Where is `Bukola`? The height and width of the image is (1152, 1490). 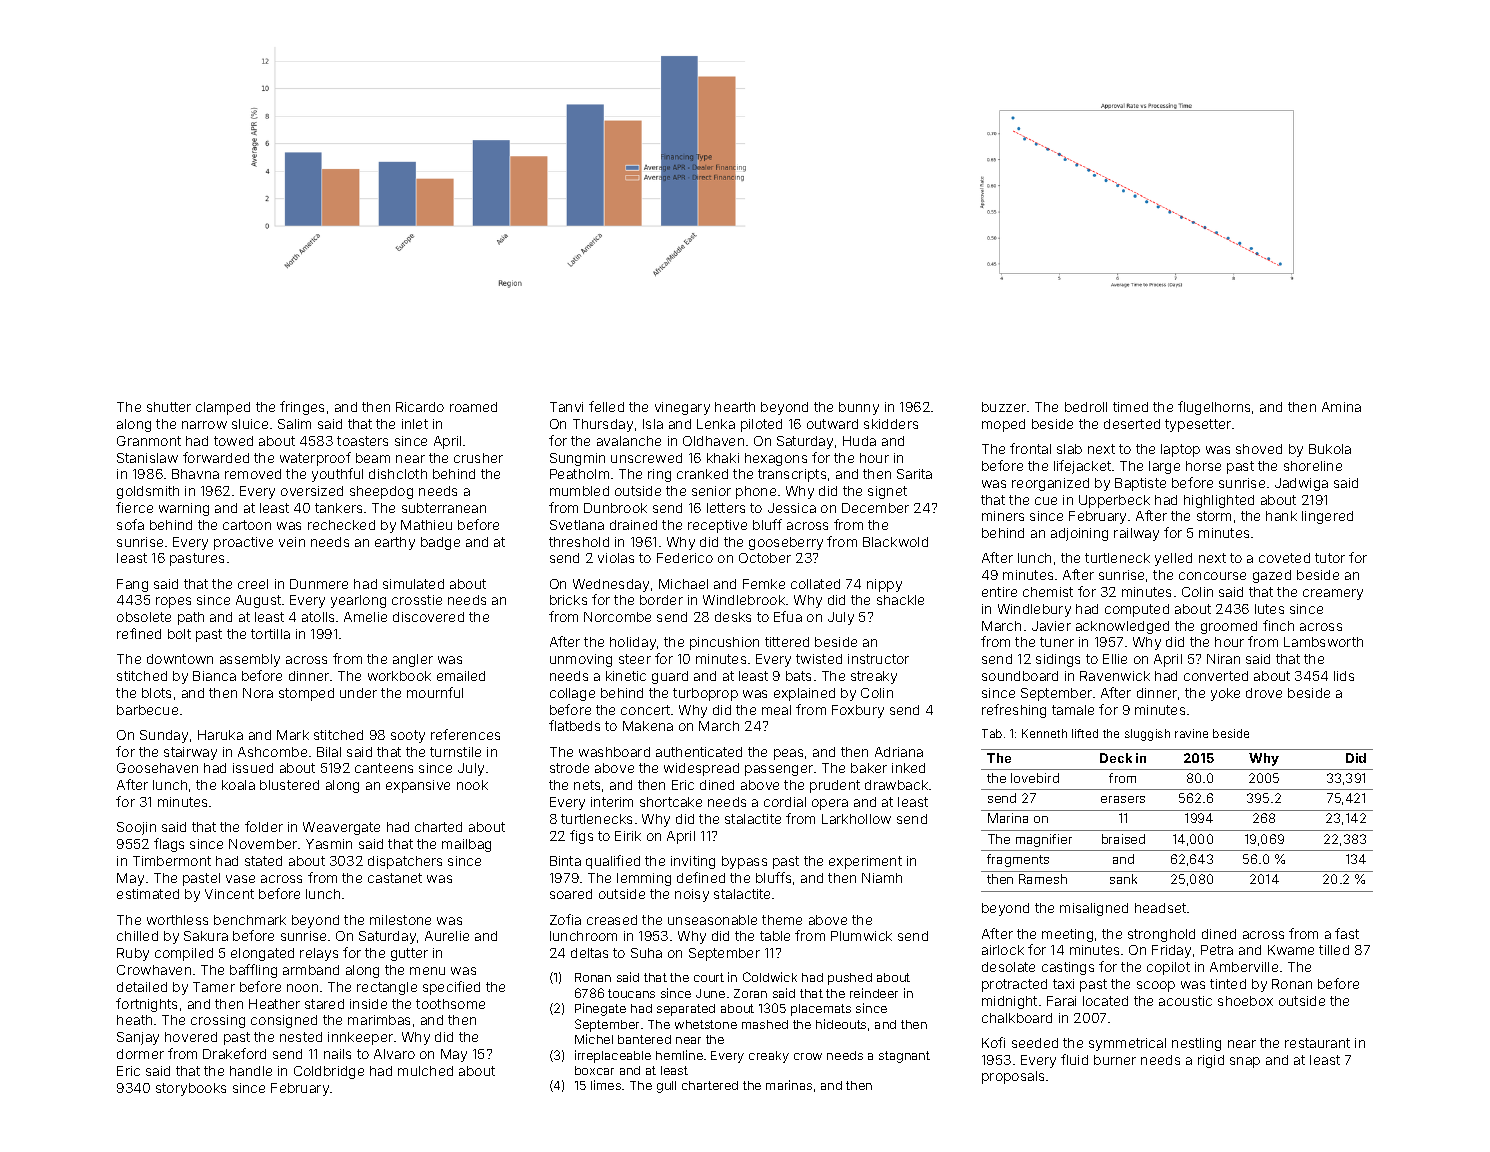 Bukola is located at coordinates (1330, 449).
